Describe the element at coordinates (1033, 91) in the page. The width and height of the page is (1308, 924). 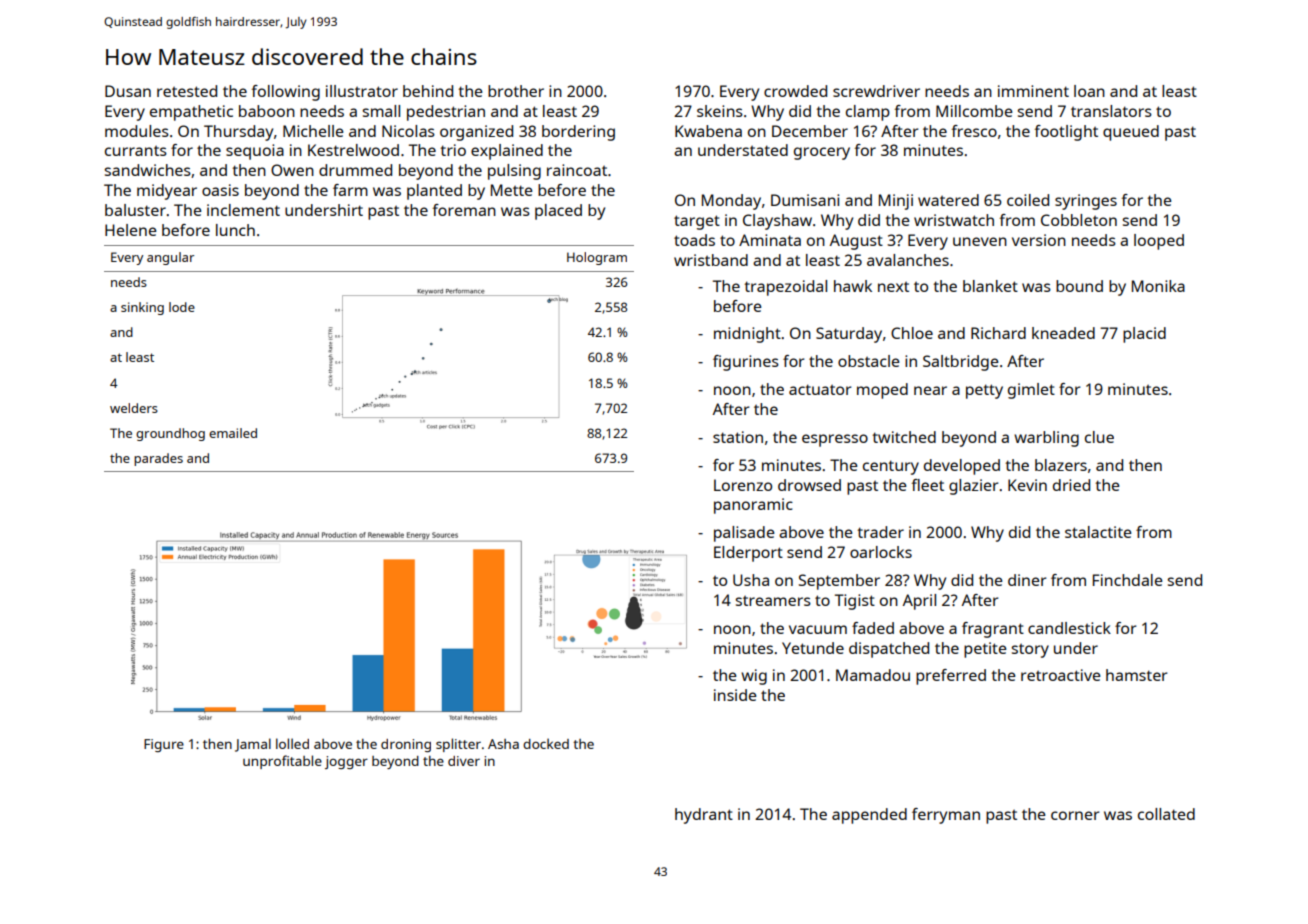
I see `imminent` at that location.
